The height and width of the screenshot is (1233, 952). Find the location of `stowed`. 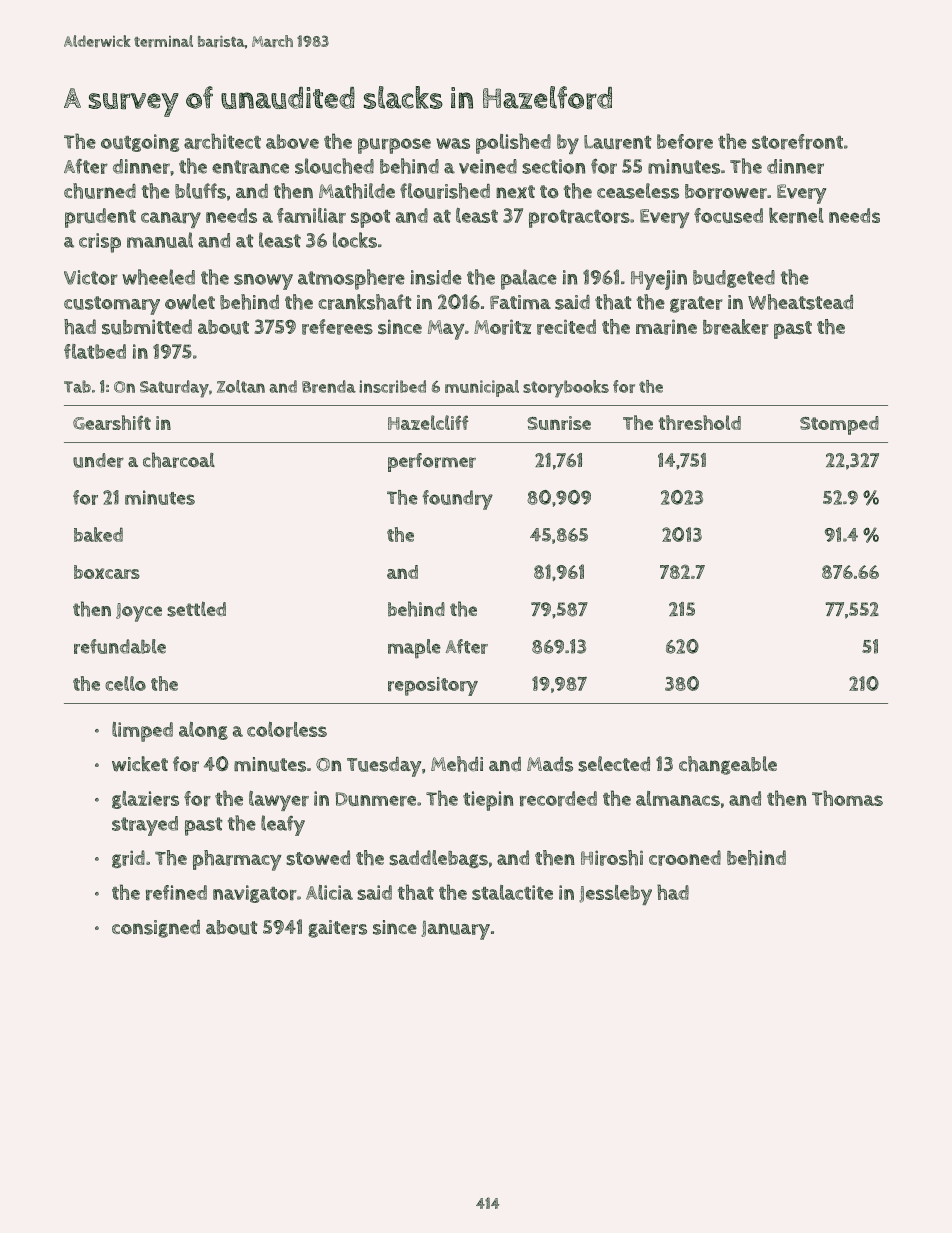

stowed is located at coordinates (318, 858).
